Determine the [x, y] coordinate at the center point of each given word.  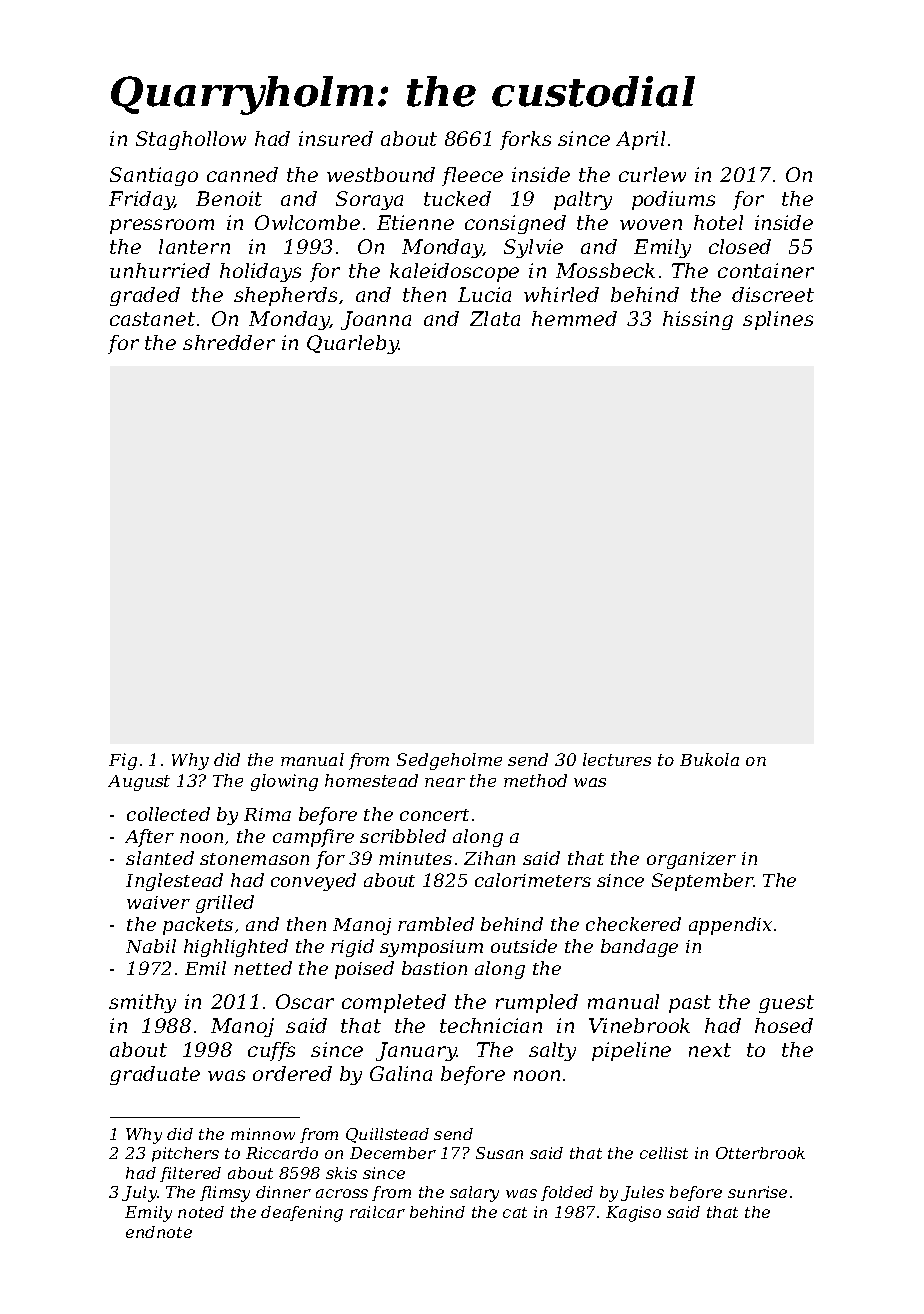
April [640, 140]
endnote [159, 1232]
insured [336, 138]
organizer [691, 860]
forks [525, 140]
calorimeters [533, 880]
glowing [284, 782]
